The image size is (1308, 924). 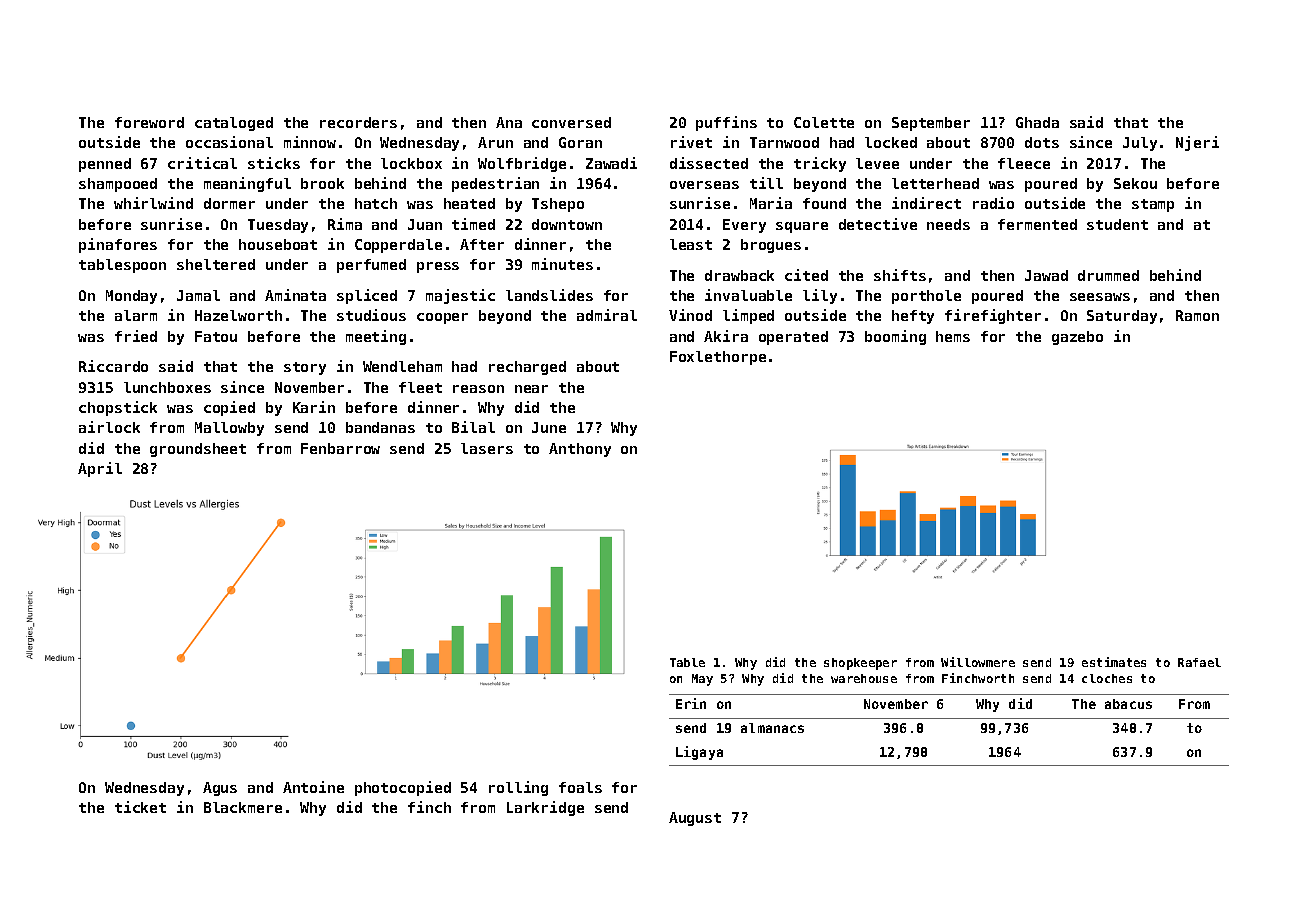 What do you see at coordinates (243, 807) in the screenshot?
I see `Blackmere` at bounding box center [243, 807].
